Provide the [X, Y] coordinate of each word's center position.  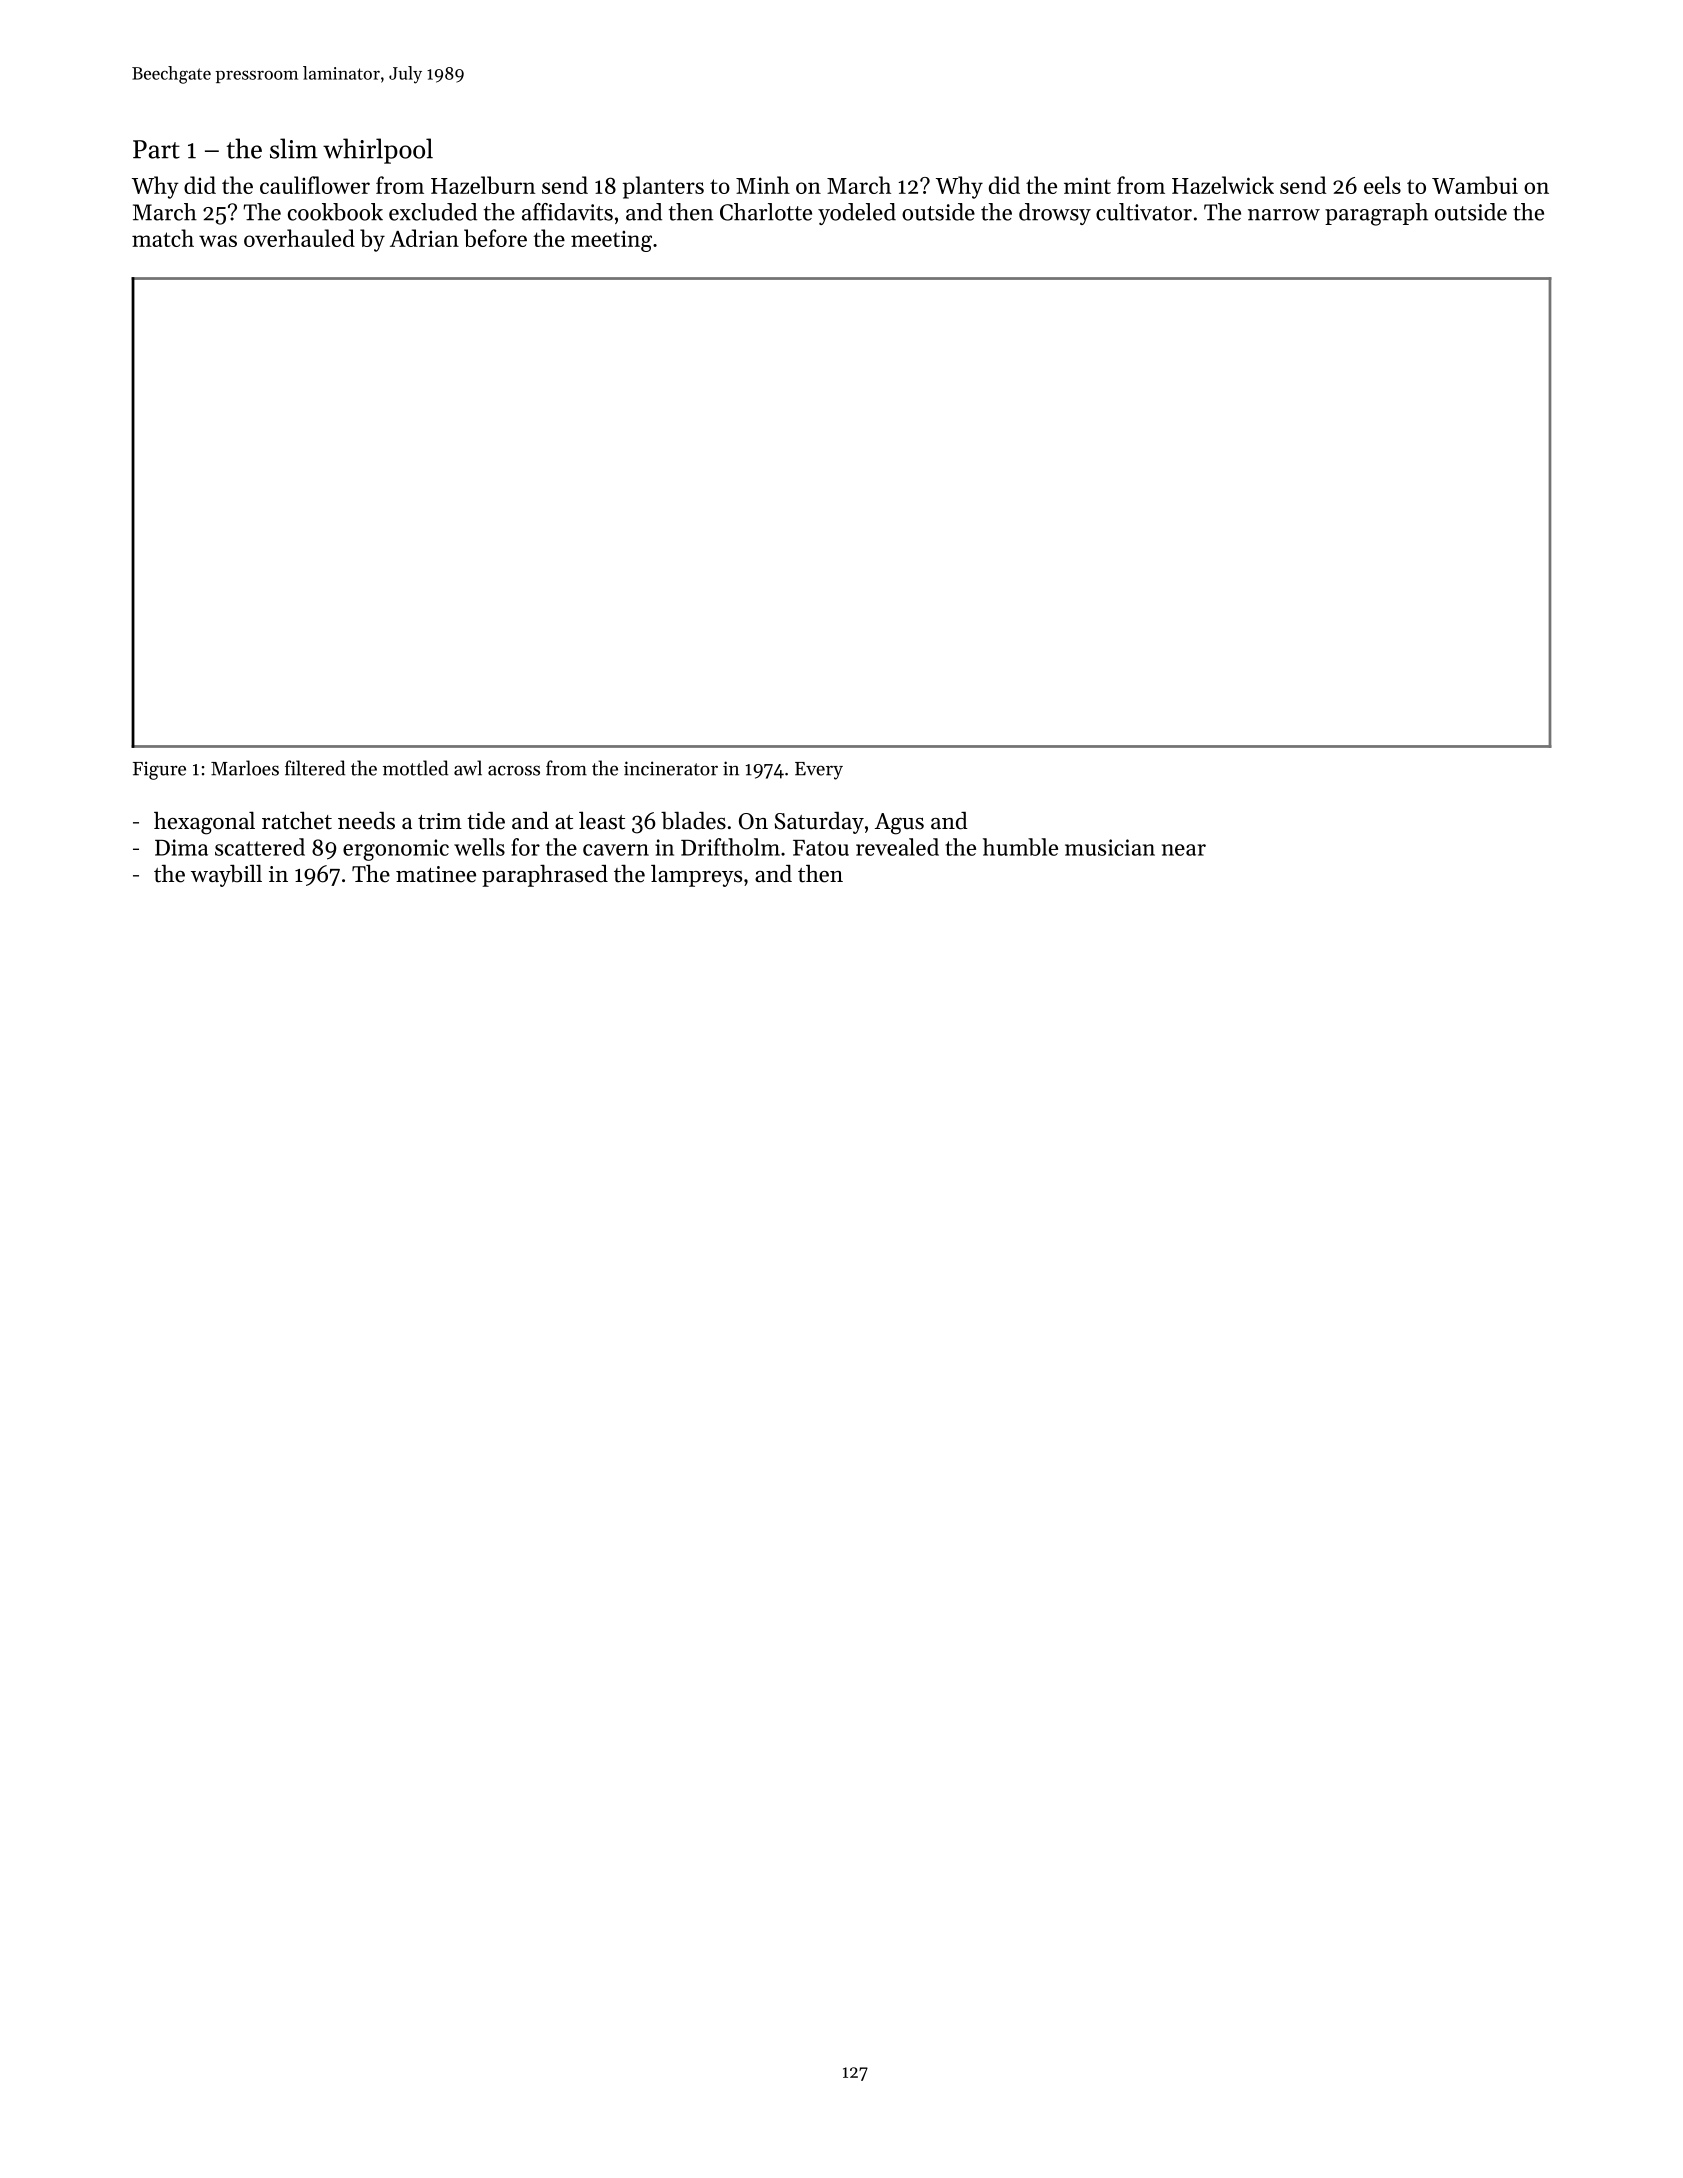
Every [819, 771]
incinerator [671, 768]
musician [1110, 847]
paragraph [1376, 214]
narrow [1284, 215]
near [1184, 850]
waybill [226, 875]
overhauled [299, 238]
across [514, 770]
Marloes [245, 768]
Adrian [424, 238]
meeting [611, 241]
